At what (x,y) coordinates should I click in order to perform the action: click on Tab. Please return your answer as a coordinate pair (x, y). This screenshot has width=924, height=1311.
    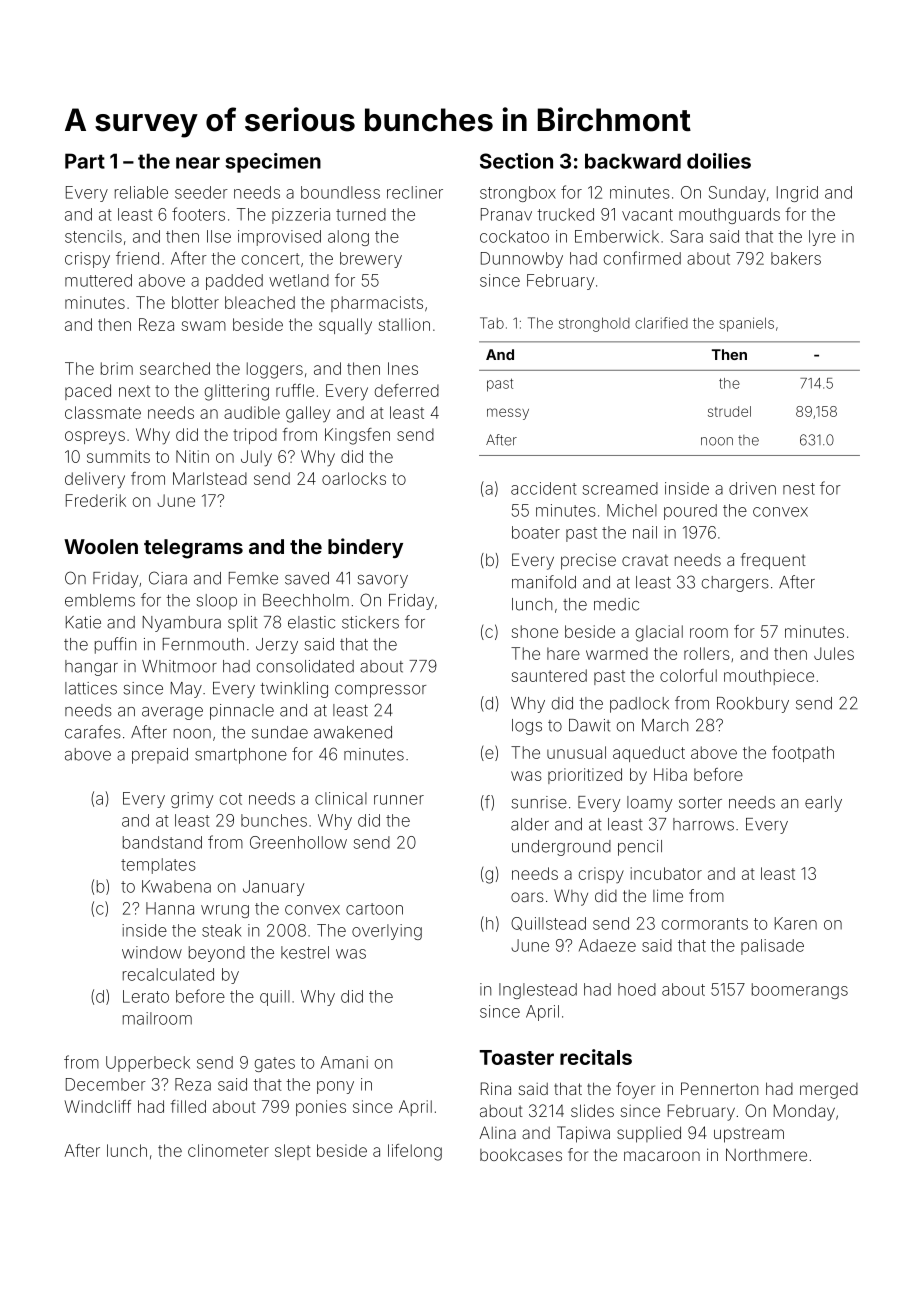
    Looking at the image, I should click on (492, 323).
